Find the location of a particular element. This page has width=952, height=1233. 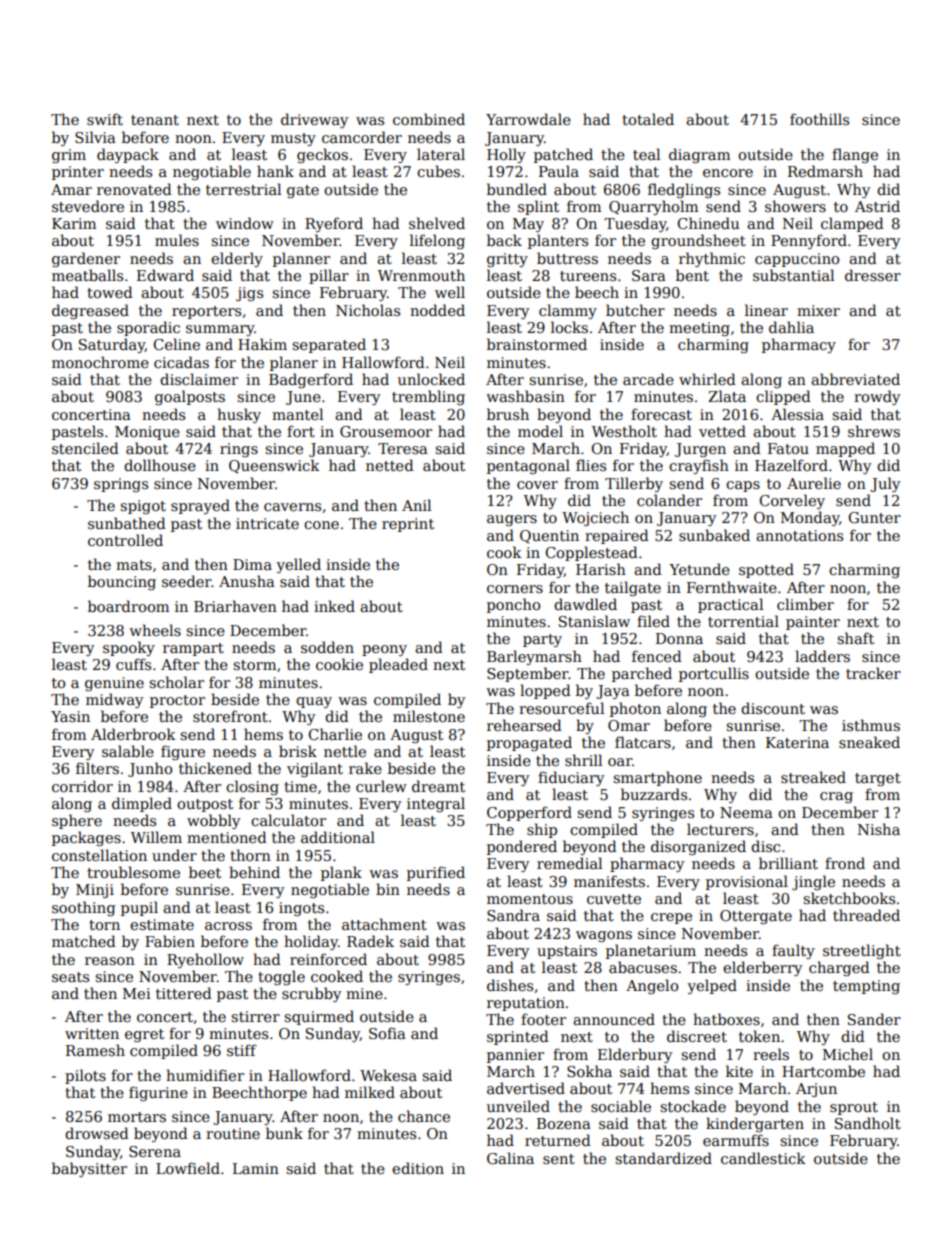

Nisha is located at coordinates (879, 829).
